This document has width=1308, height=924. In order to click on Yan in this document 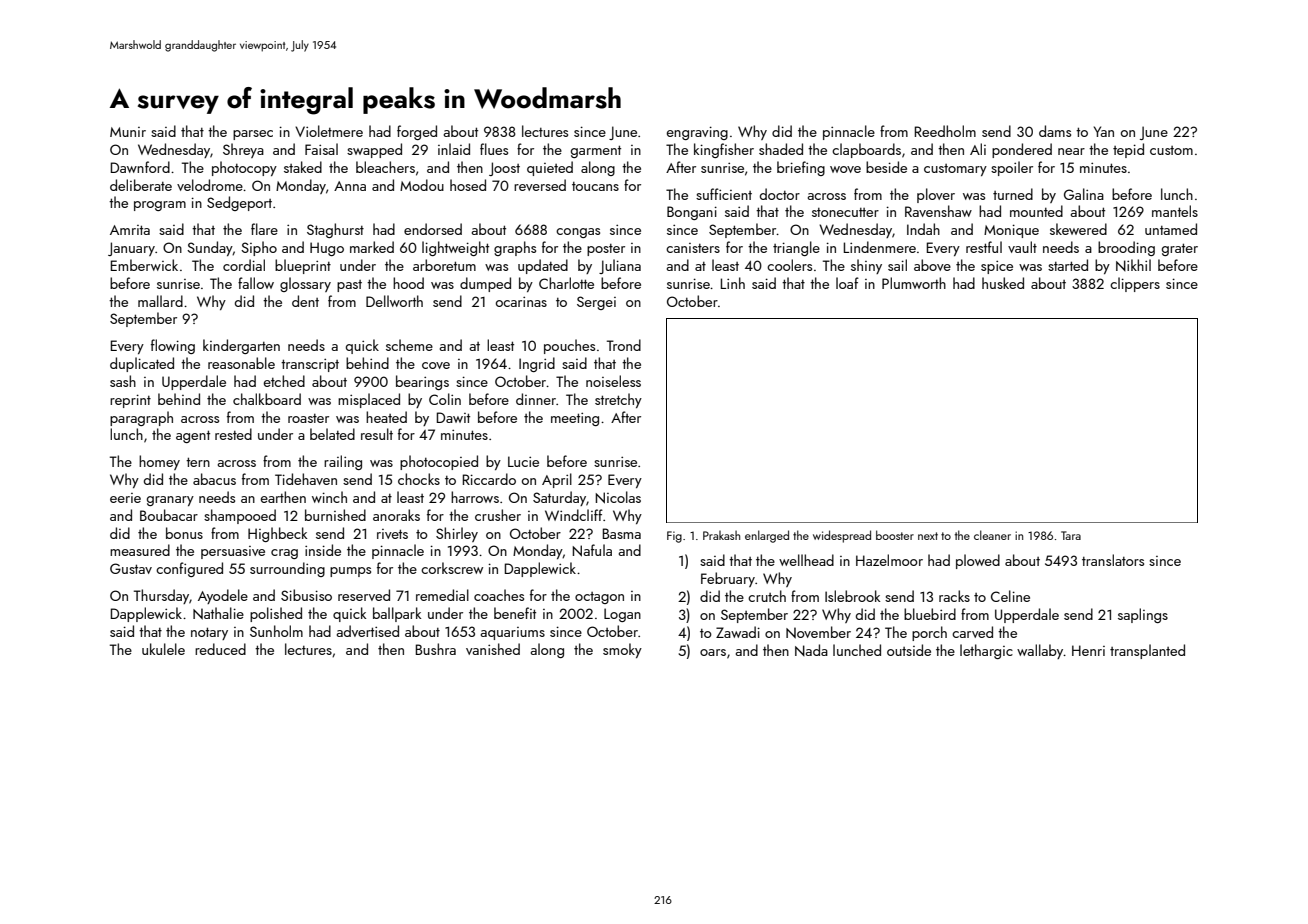, I will do `click(1104, 131)`.
